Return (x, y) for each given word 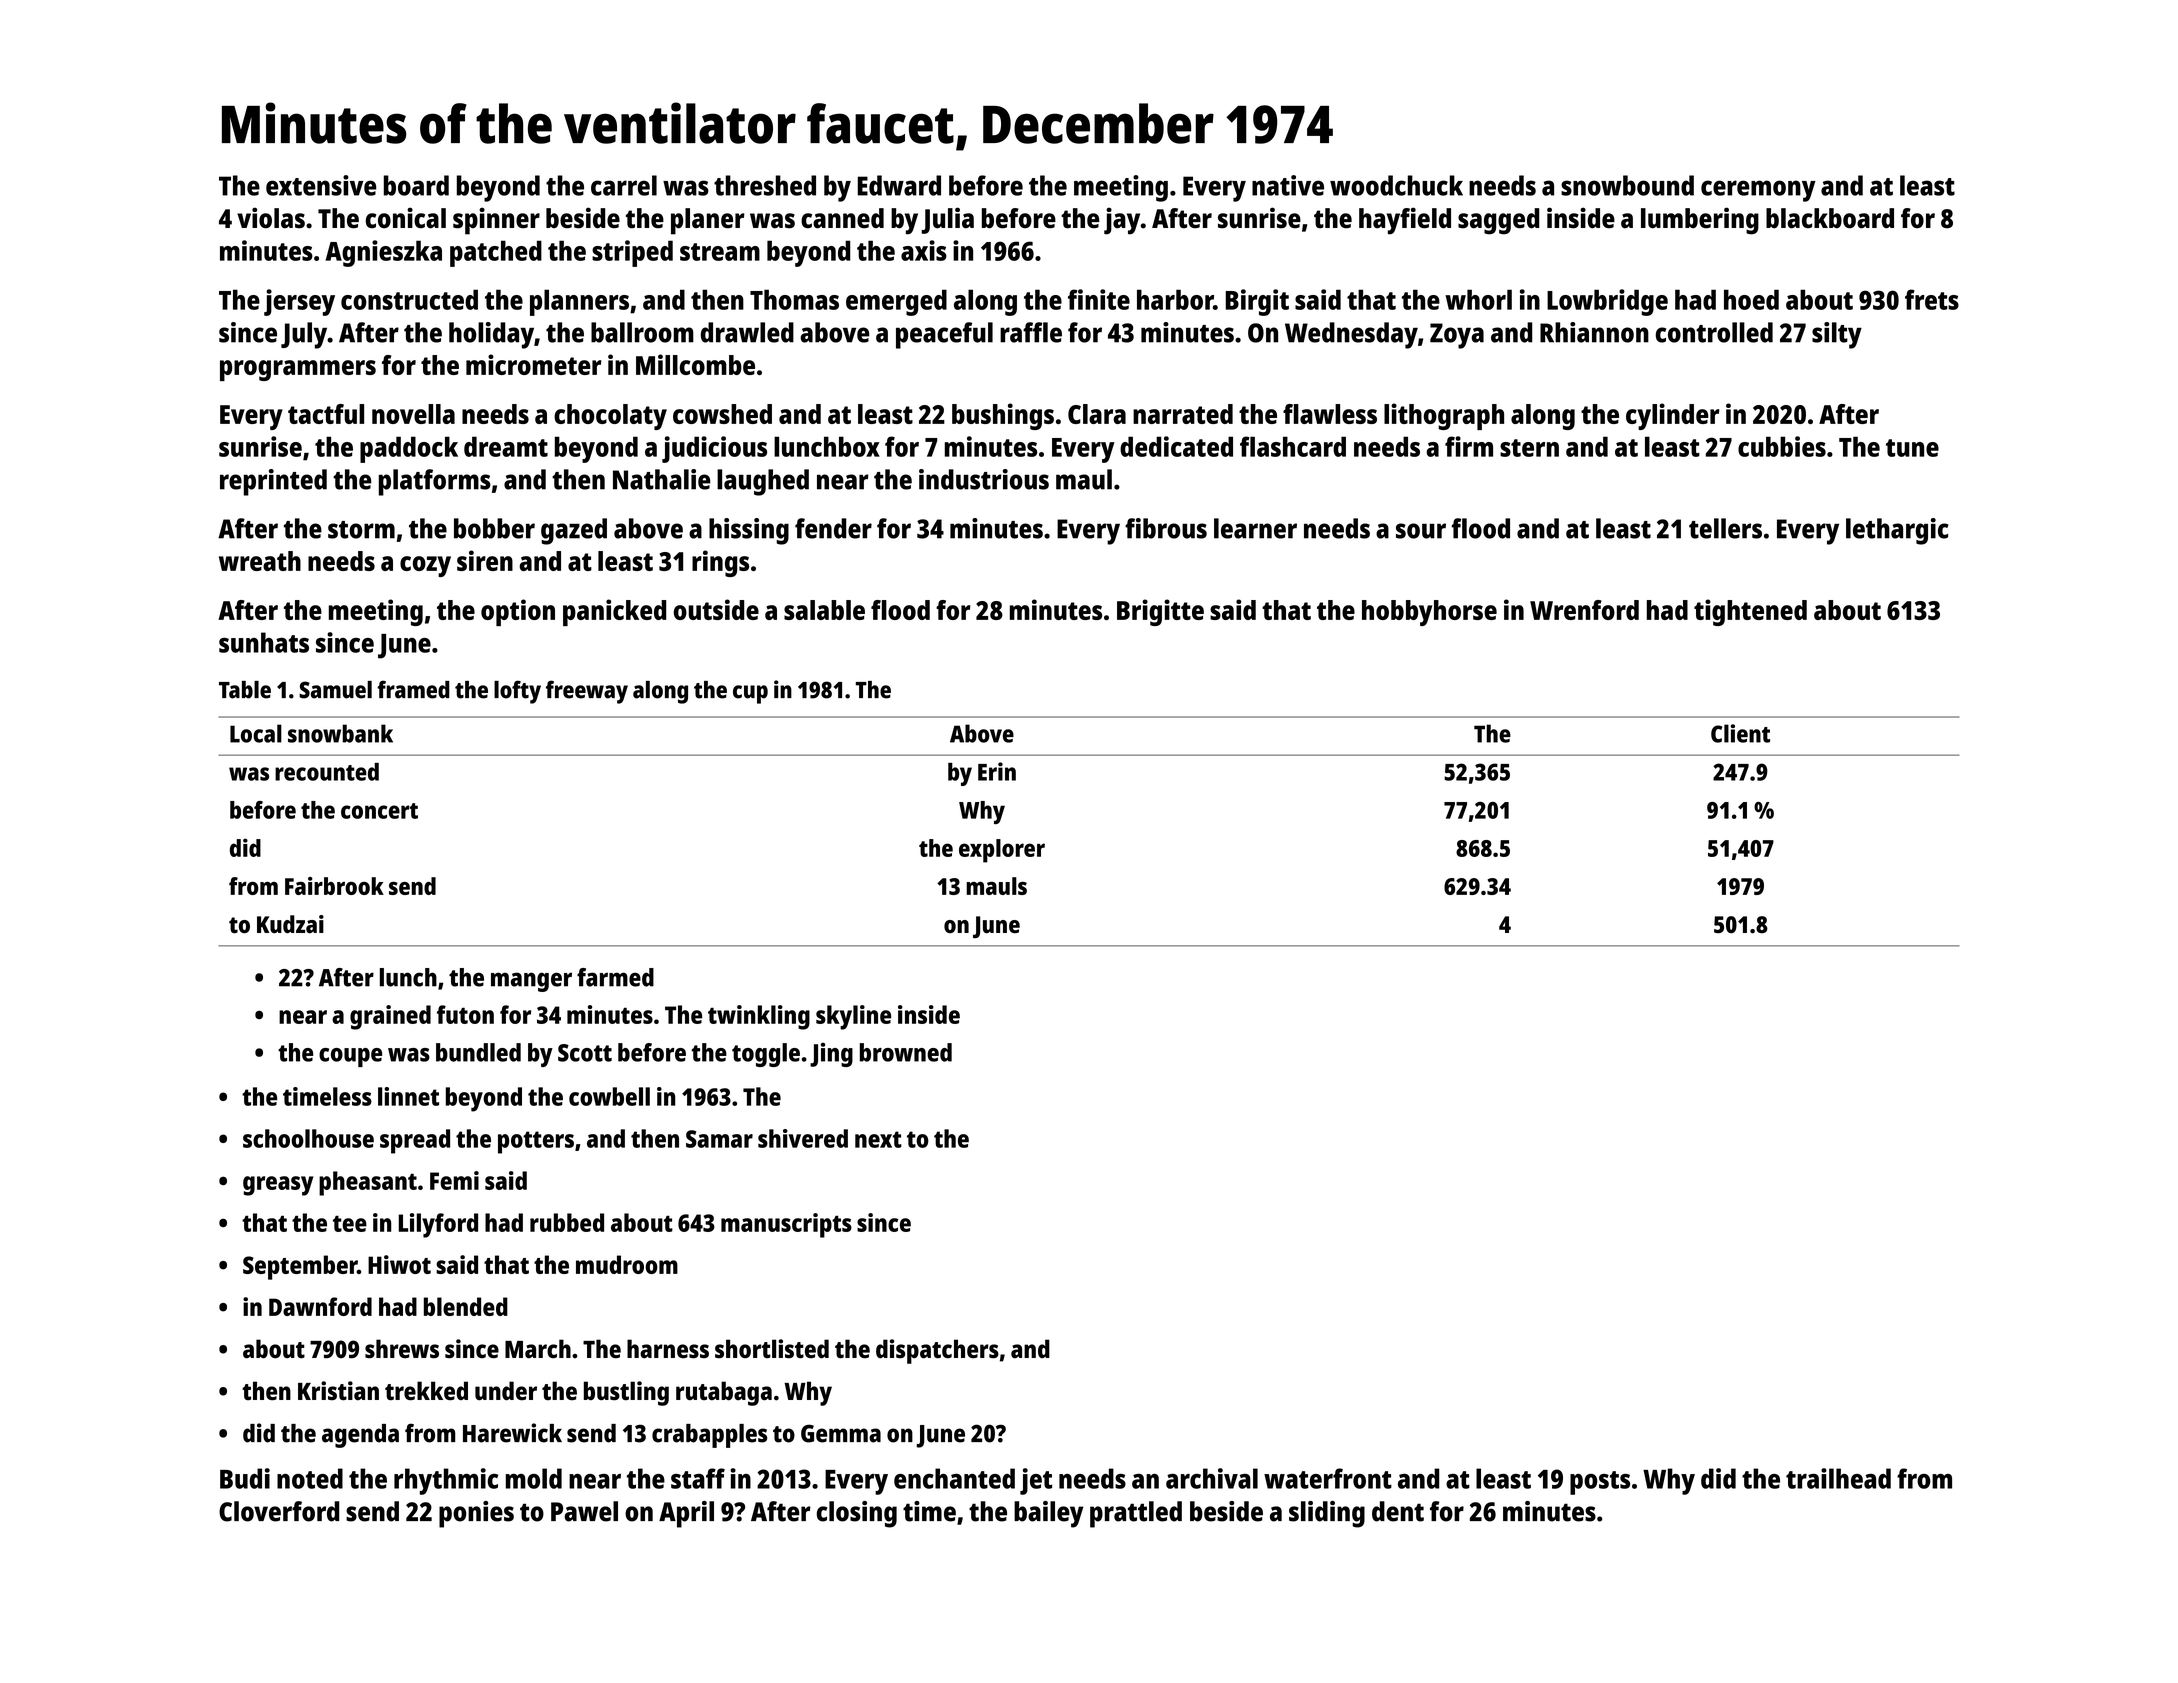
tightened (1750, 612)
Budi (245, 1478)
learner (1255, 528)
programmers (298, 370)
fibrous (1166, 528)
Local (256, 733)
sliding (1327, 1514)
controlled (1714, 332)
